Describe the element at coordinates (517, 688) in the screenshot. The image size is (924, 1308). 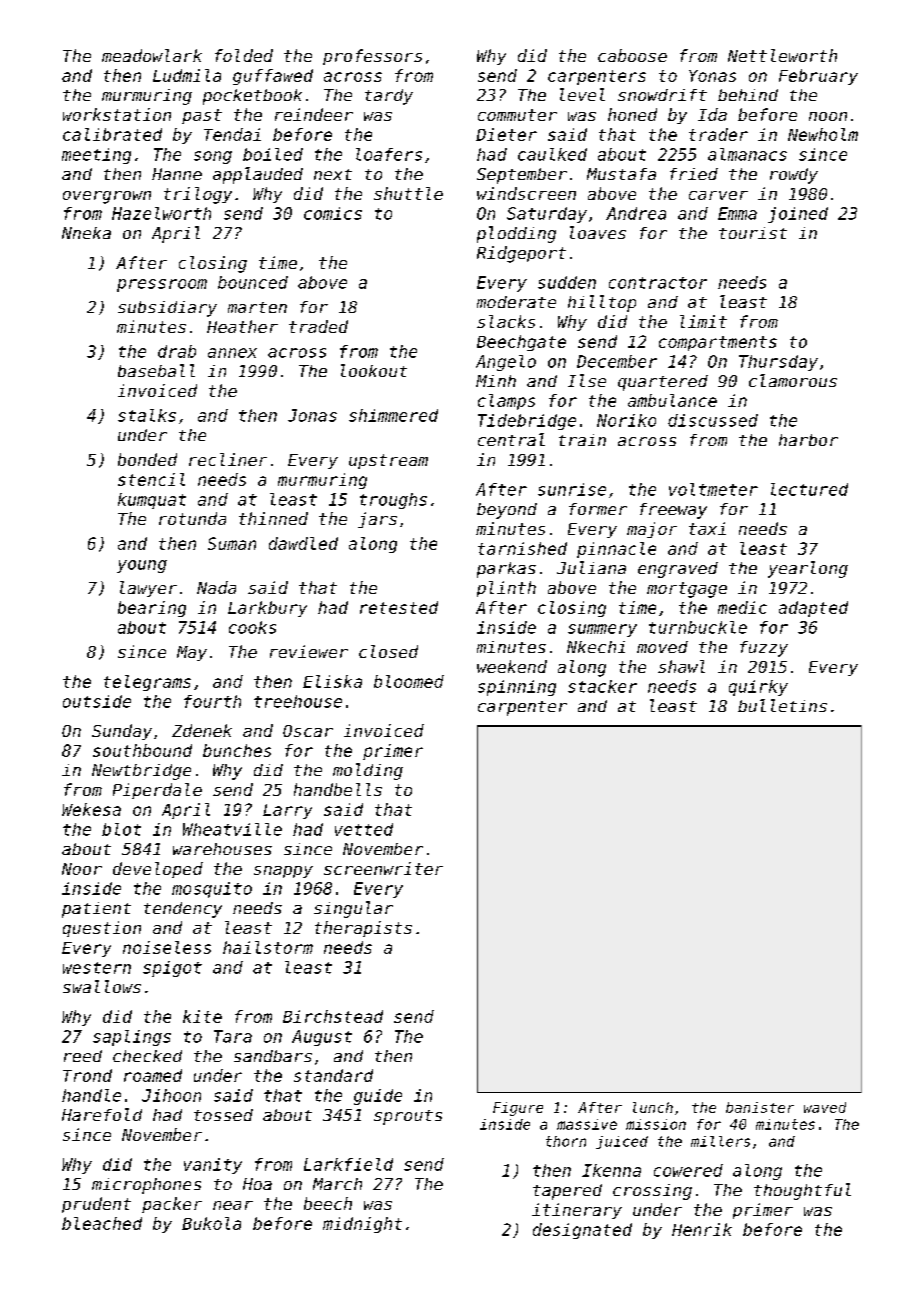
I see `spinning` at that location.
